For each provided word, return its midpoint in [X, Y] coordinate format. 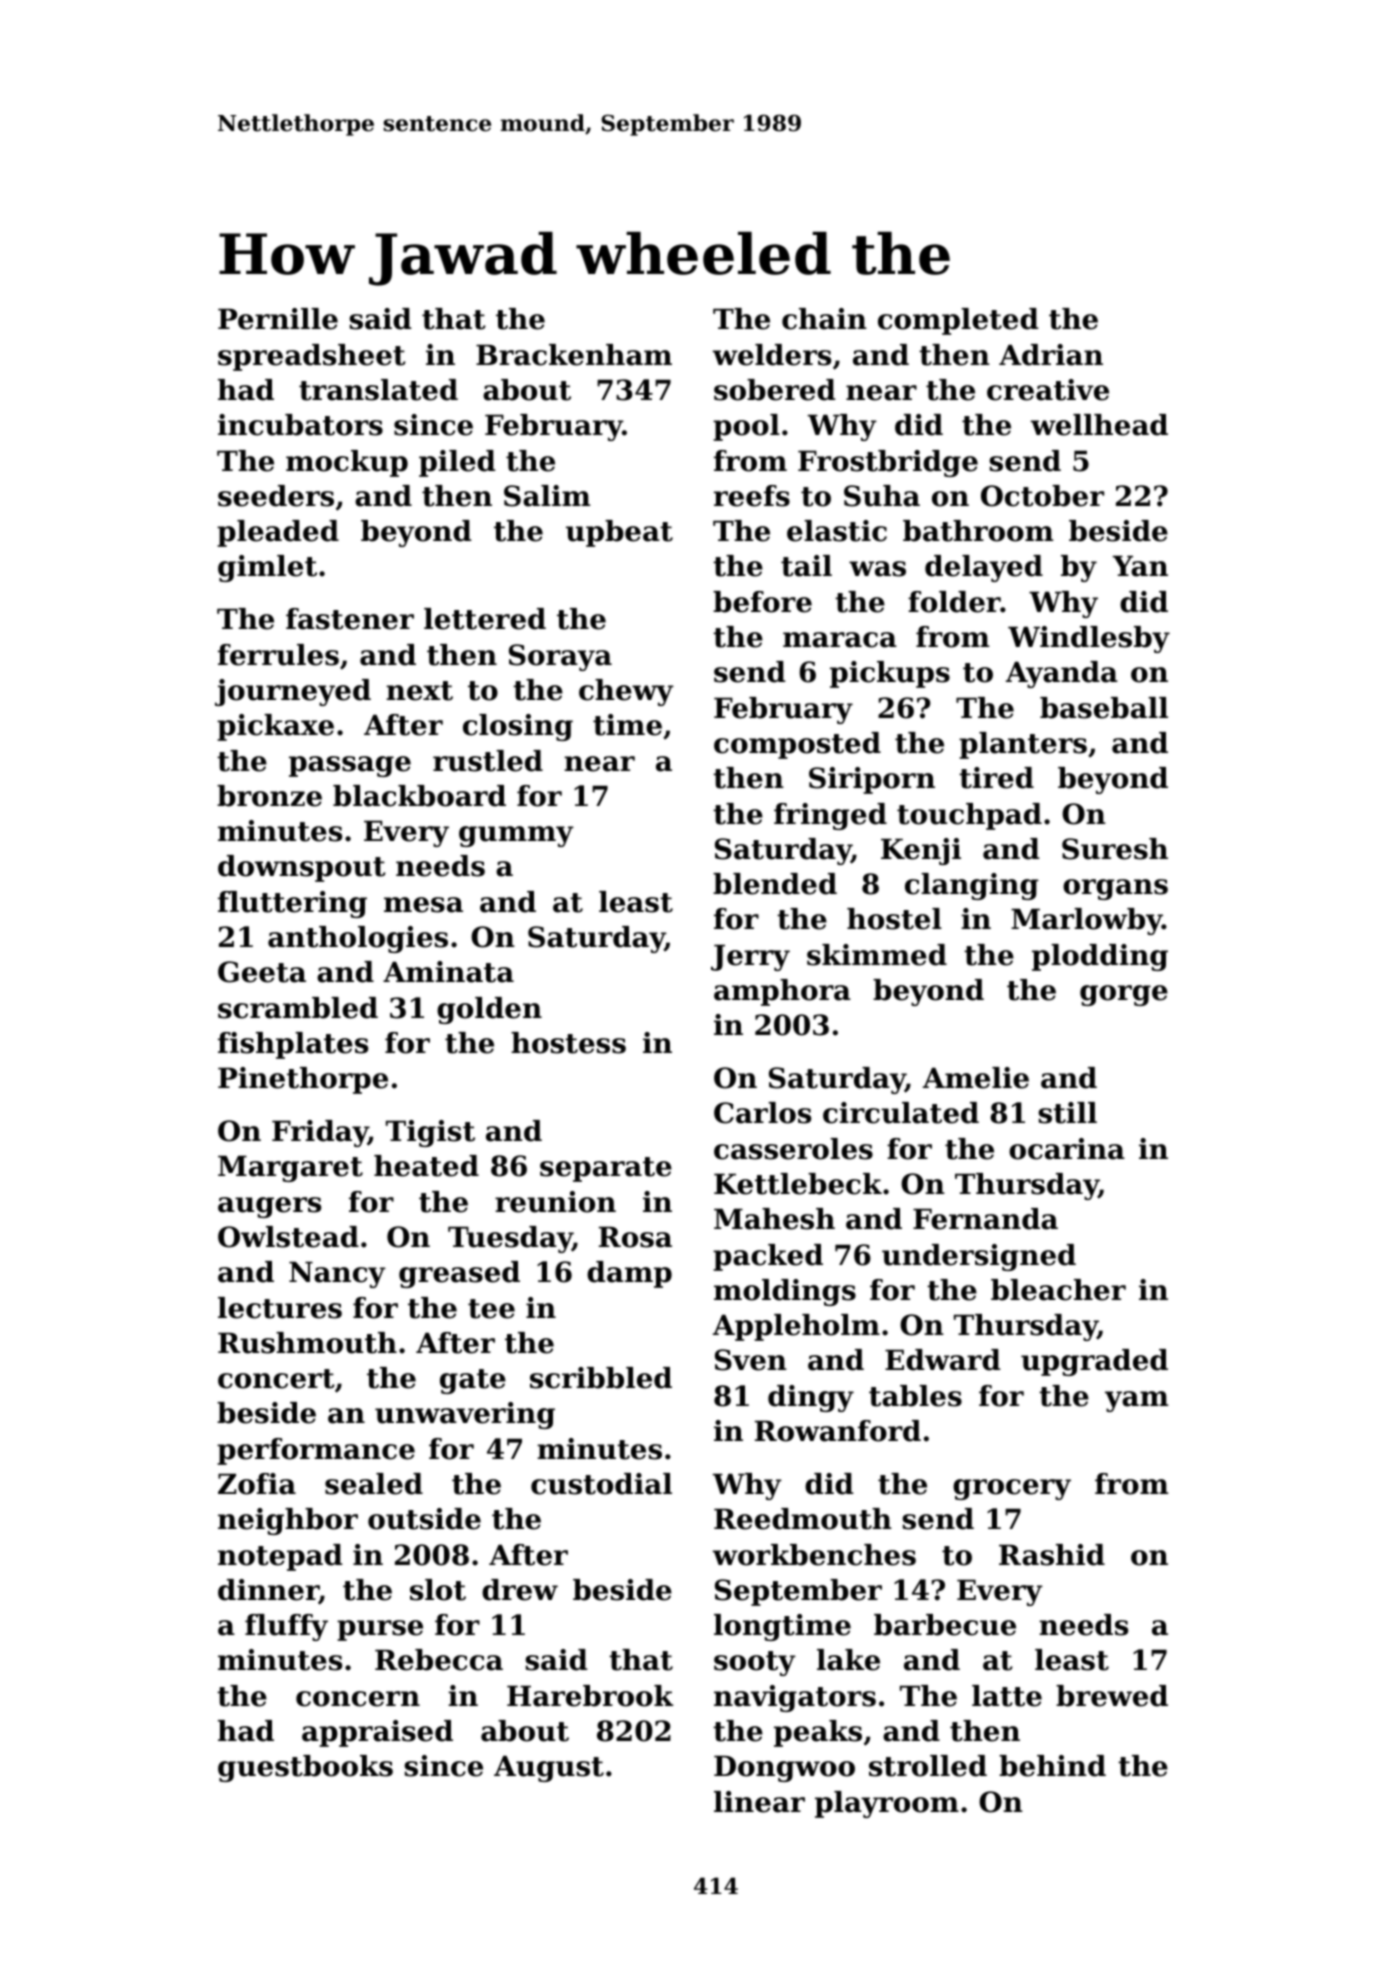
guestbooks [305, 1768]
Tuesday [510, 1239]
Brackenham [574, 355]
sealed [374, 1484]
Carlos [762, 1113]
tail [806, 566]
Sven [751, 1360]
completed [958, 321]
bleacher [1058, 1290]
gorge [1124, 995]
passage [350, 766]
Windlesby [1089, 639]
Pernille [278, 319]
